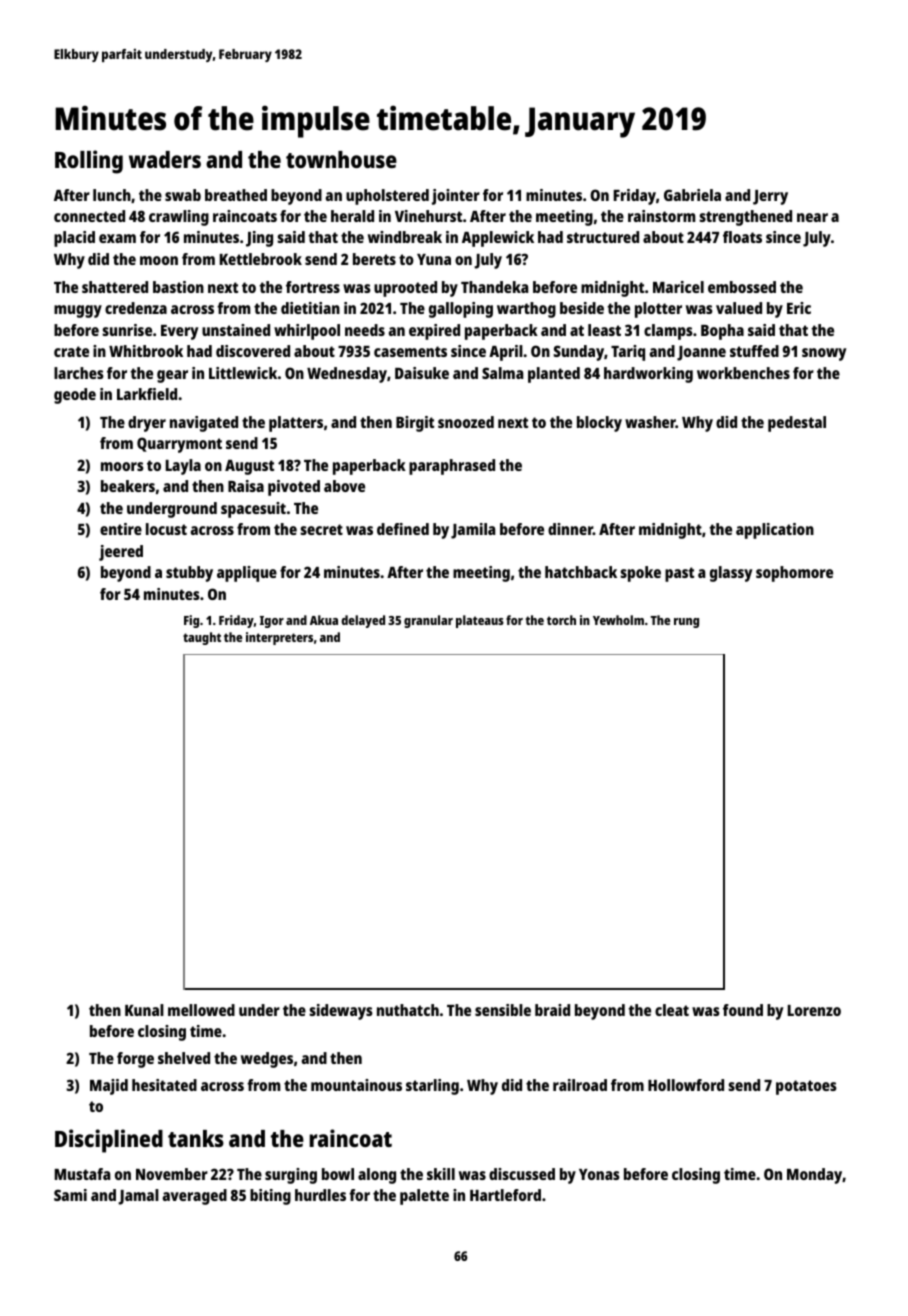 The image size is (908, 1316). I want to click on spoke, so click(640, 574).
